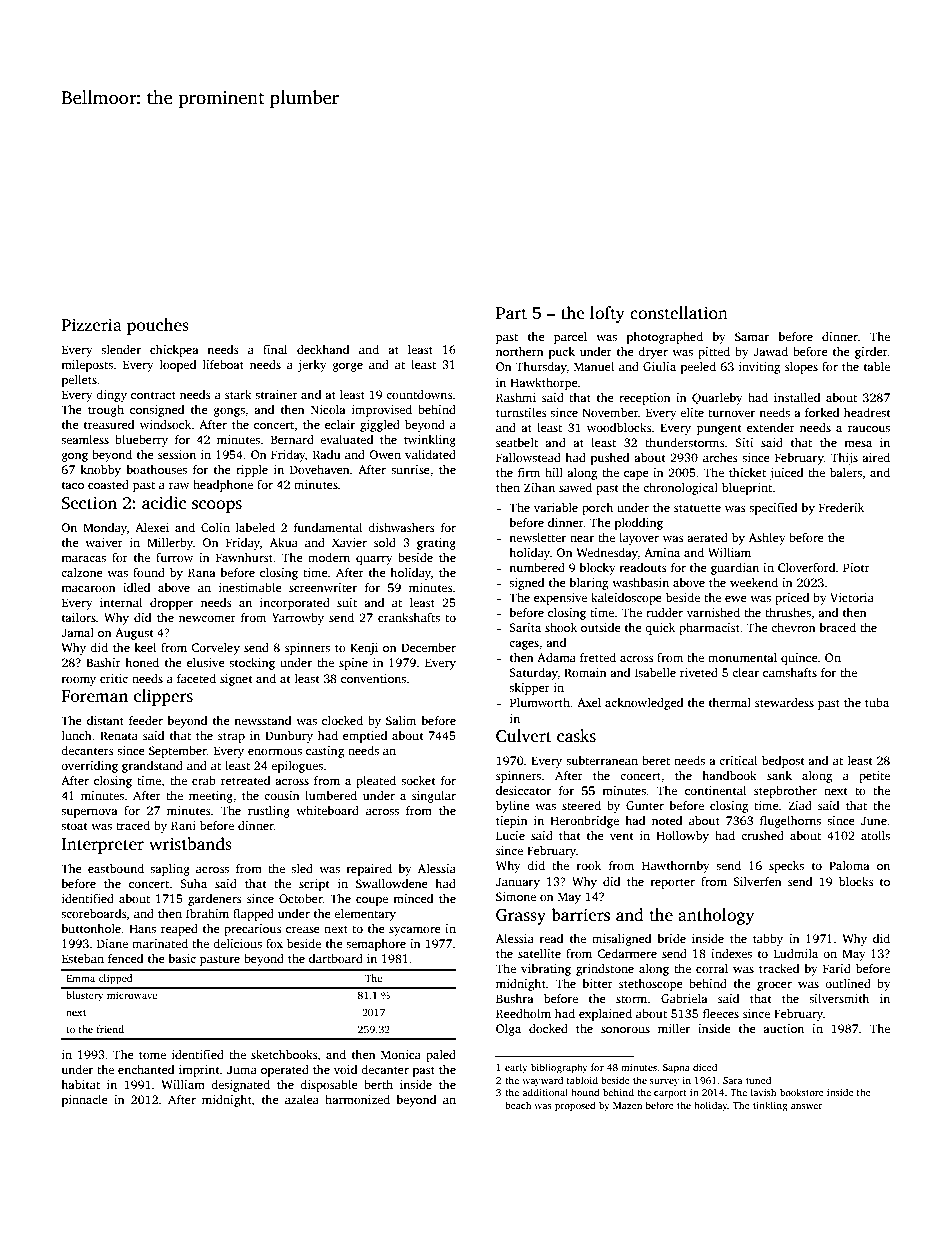 Image resolution: width=952 pixels, height=1233 pixels. I want to click on lifeboat, so click(223, 364).
